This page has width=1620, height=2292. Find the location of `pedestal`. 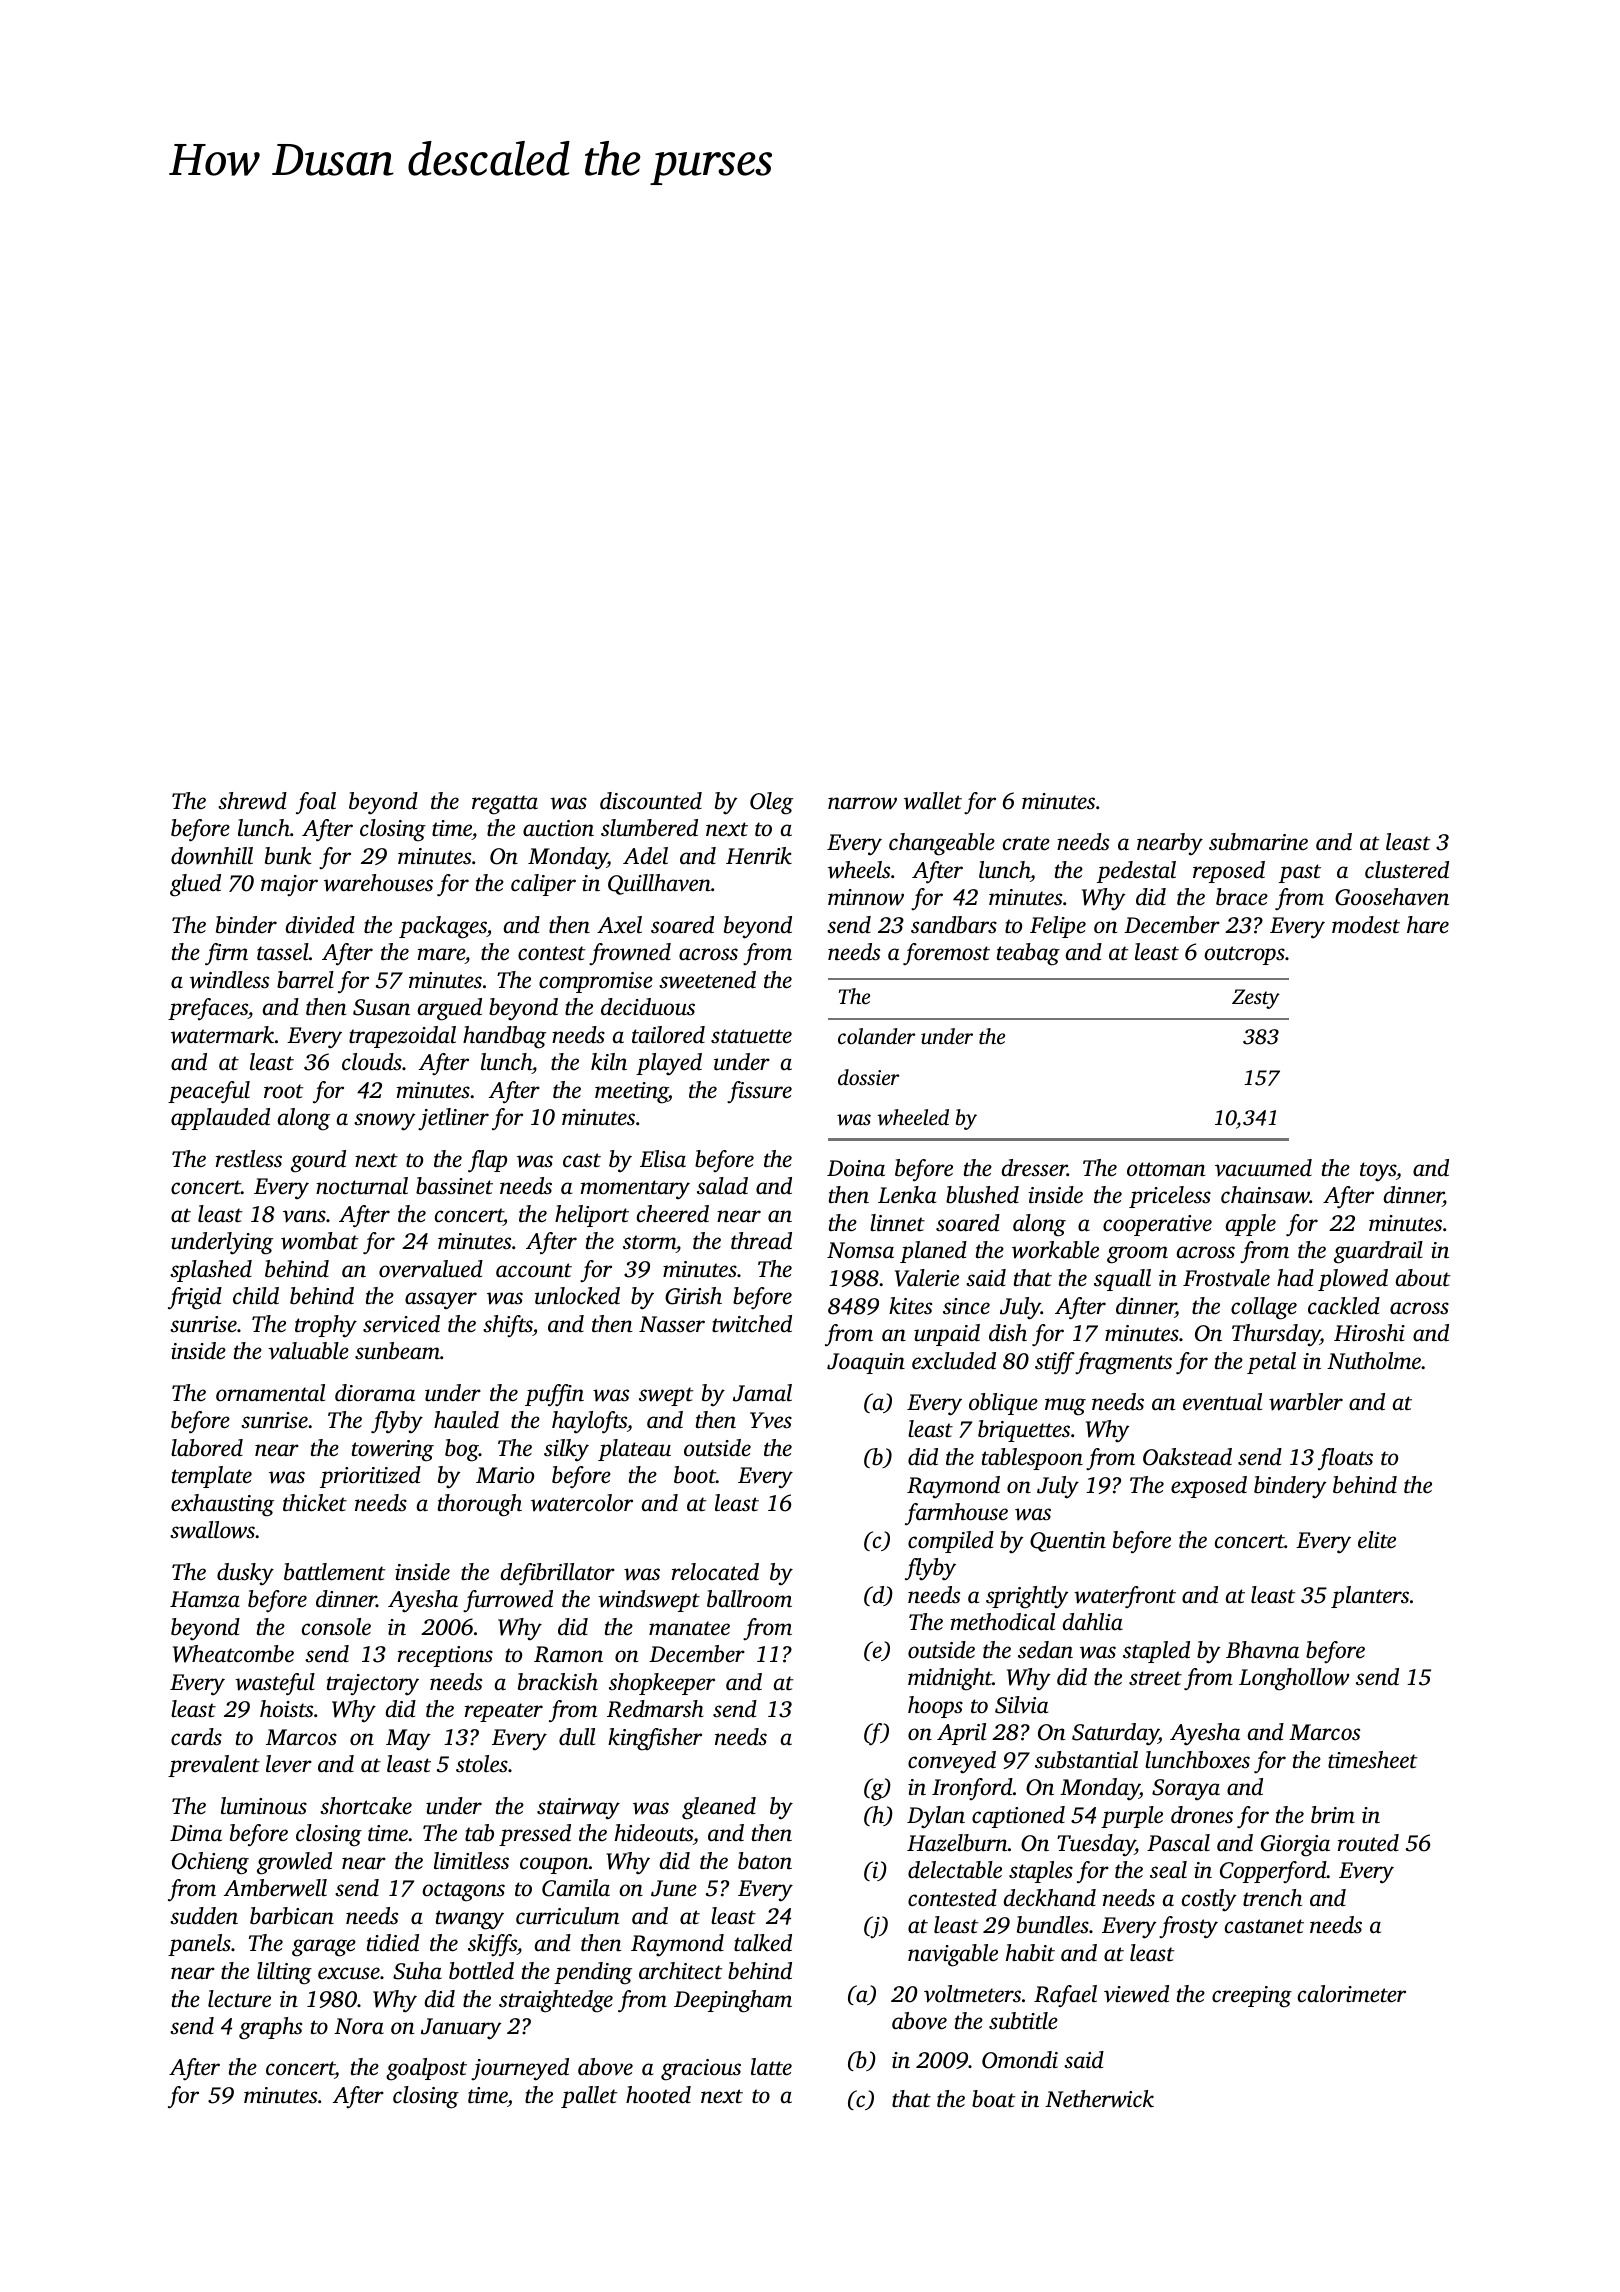

pedestal is located at coordinates (1136, 872).
